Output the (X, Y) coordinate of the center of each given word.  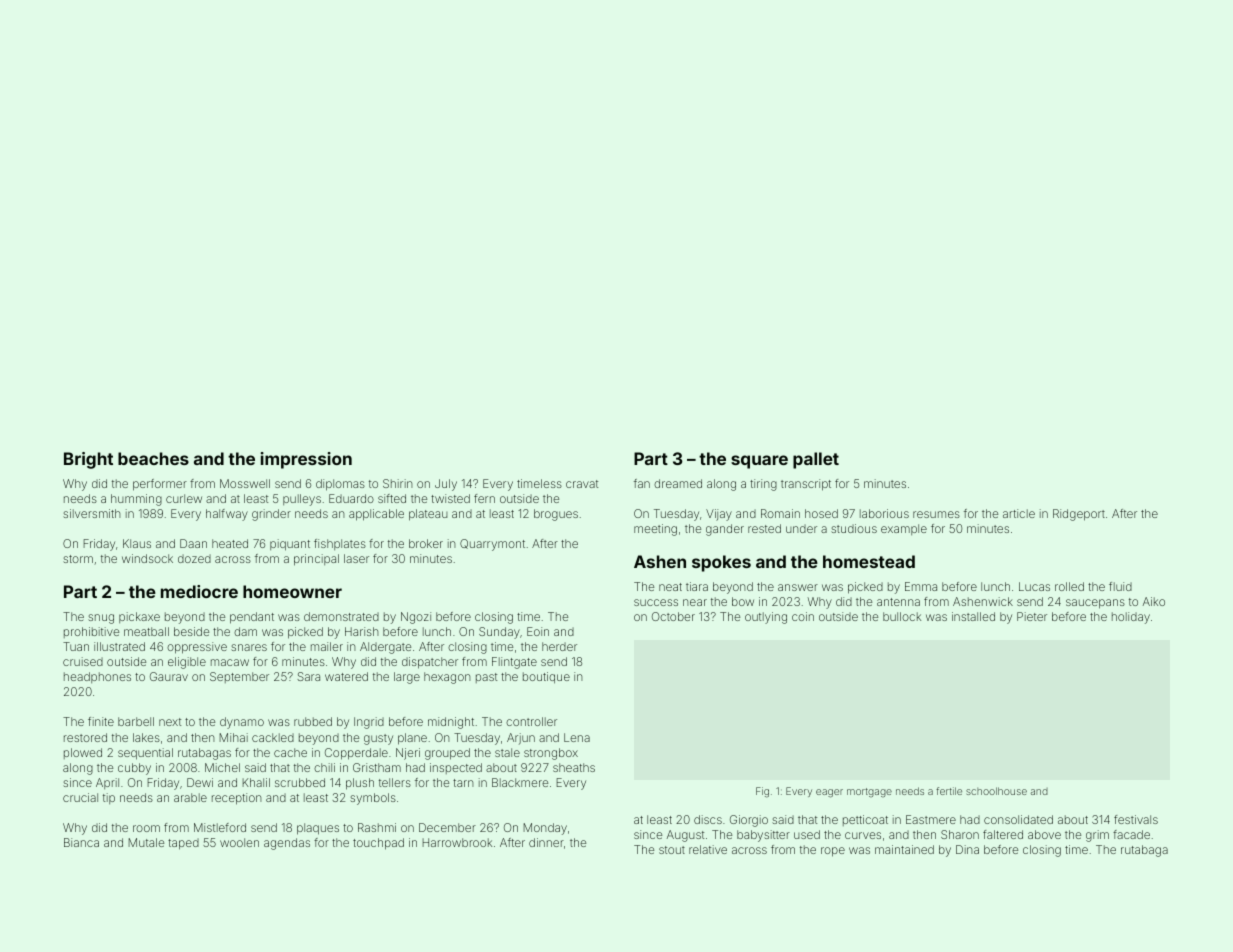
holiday (1131, 618)
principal (316, 560)
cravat (582, 484)
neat (670, 587)
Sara (308, 676)
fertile (949, 791)
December (447, 827)
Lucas (1034, 586)
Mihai (234, 737)
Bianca (81, 842)
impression (306, 460)
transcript (806, 485)
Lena (577, 737)
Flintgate (514, 663)
